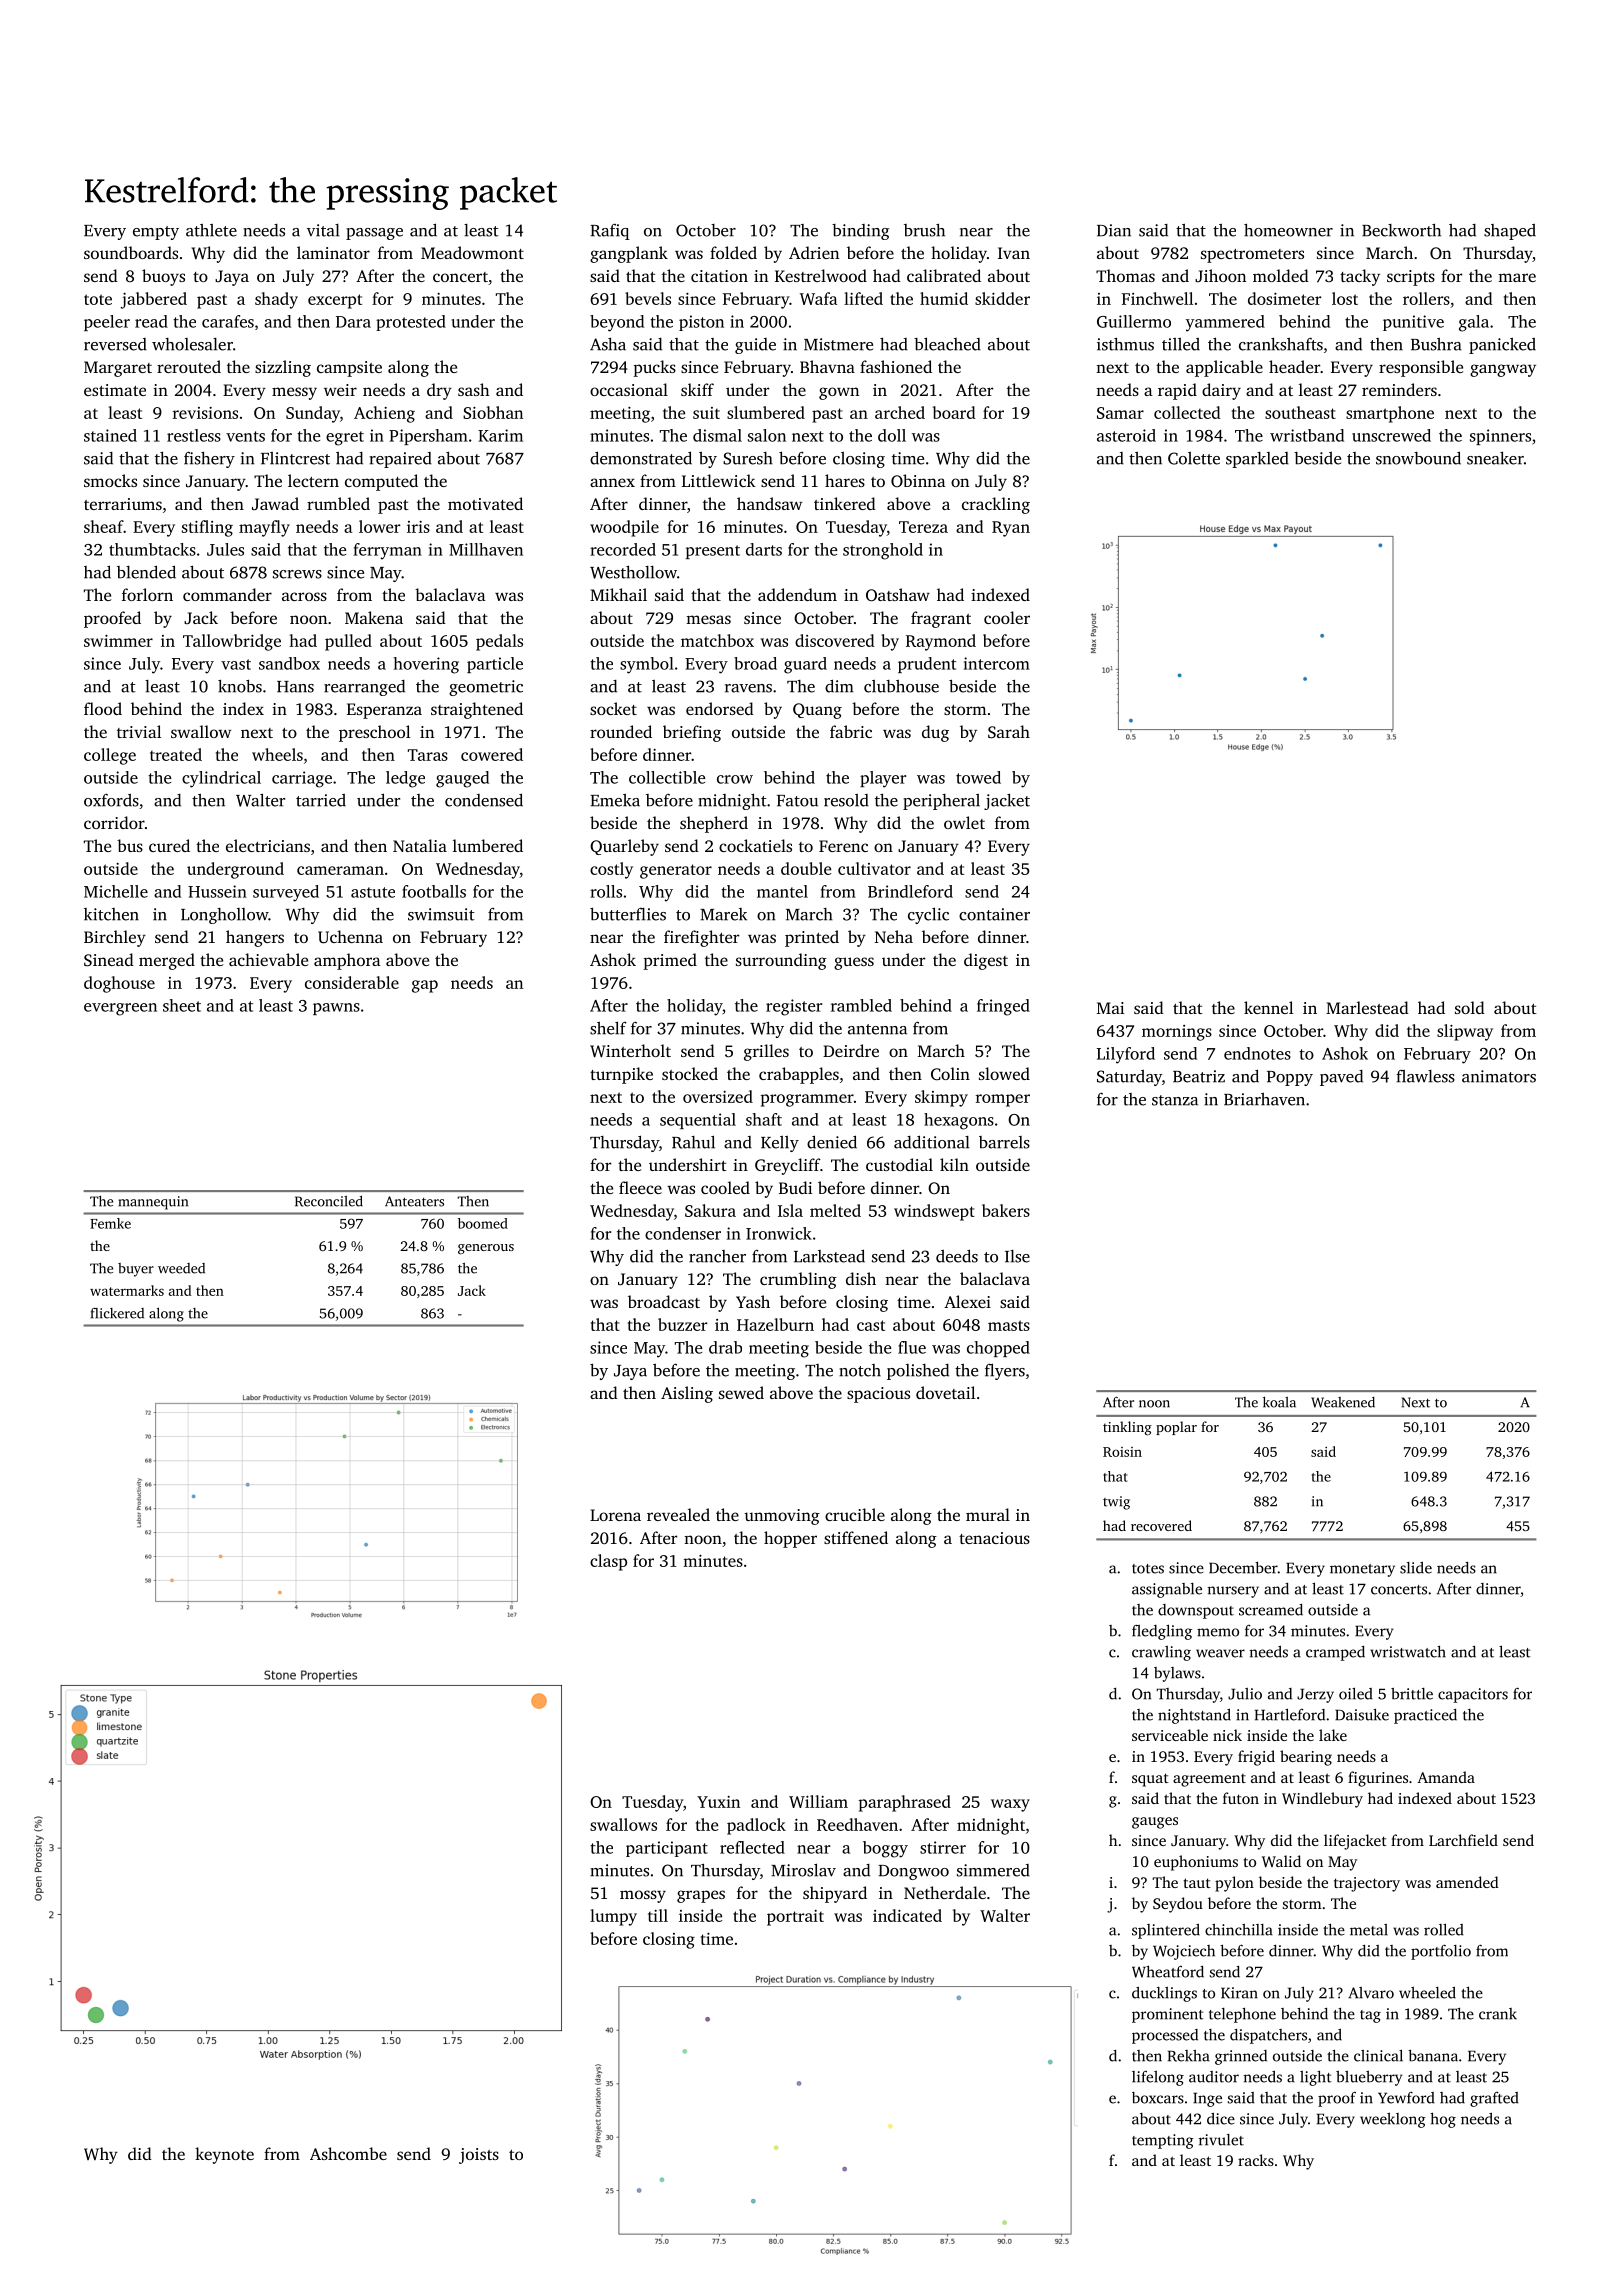 The height and width of the document is (2292, 1620). I want to click on vital, so click(323, 230).
